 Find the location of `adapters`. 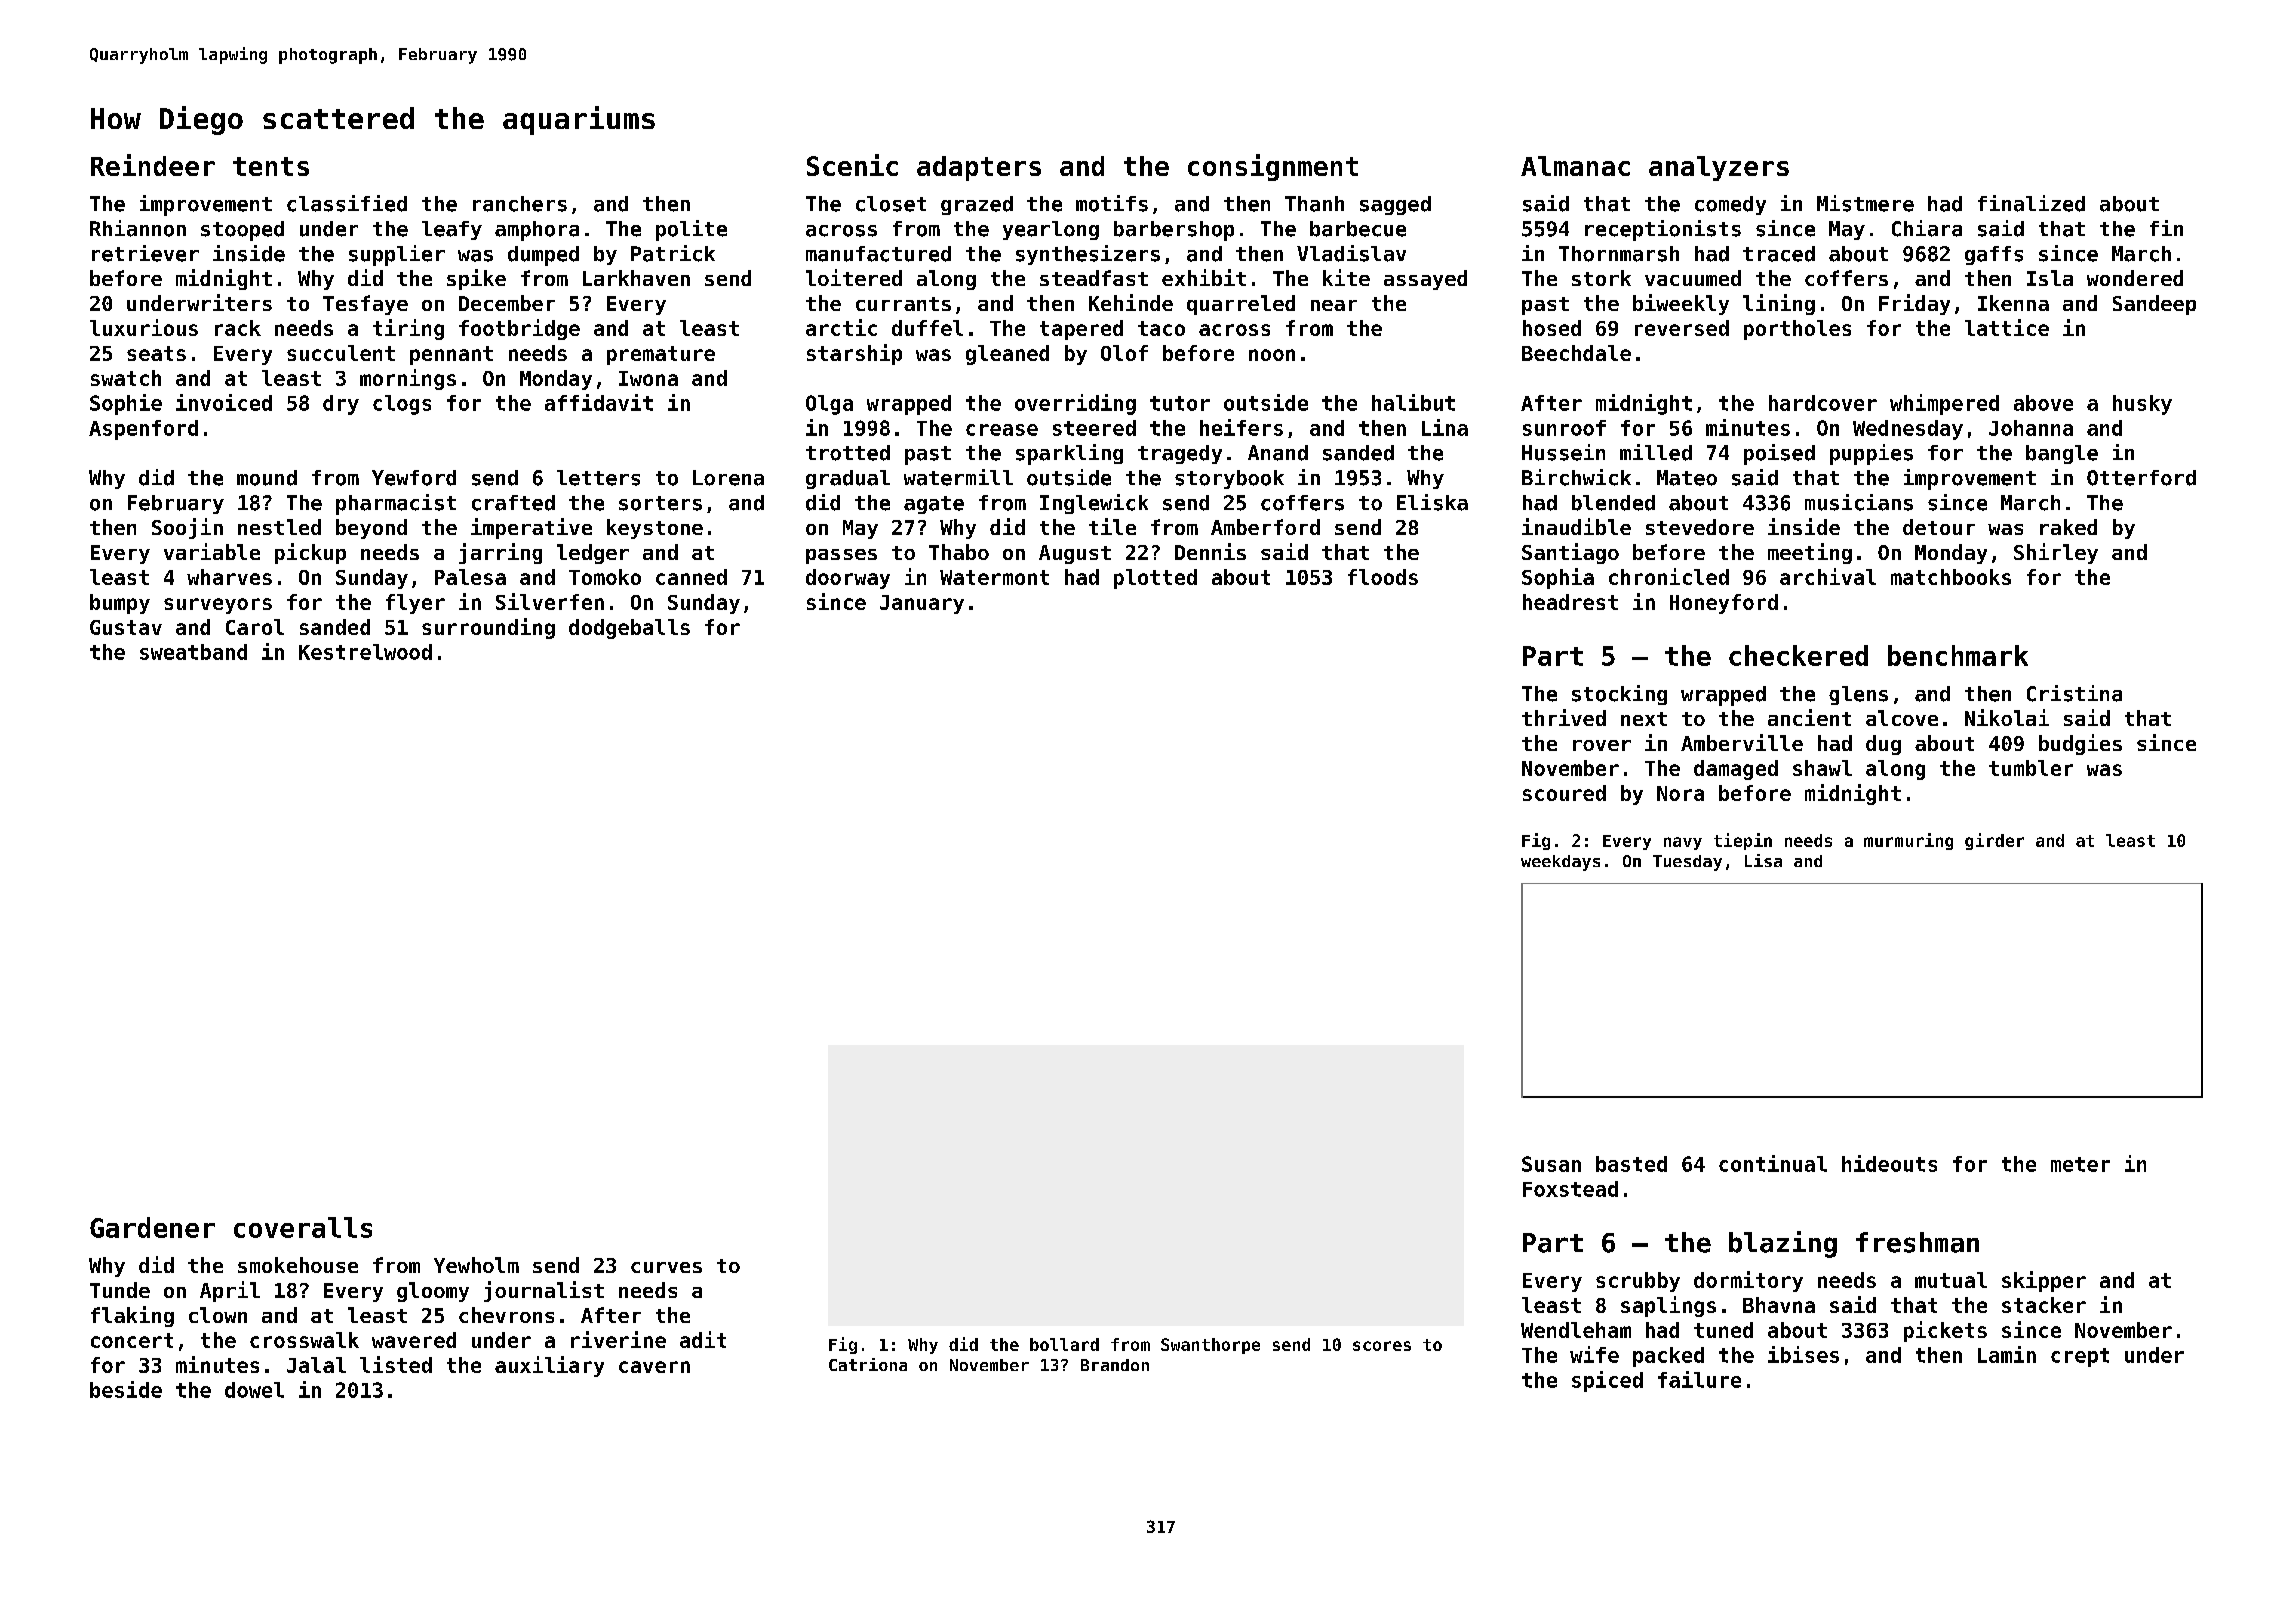

adapters is located at coordinates (979, 168).
